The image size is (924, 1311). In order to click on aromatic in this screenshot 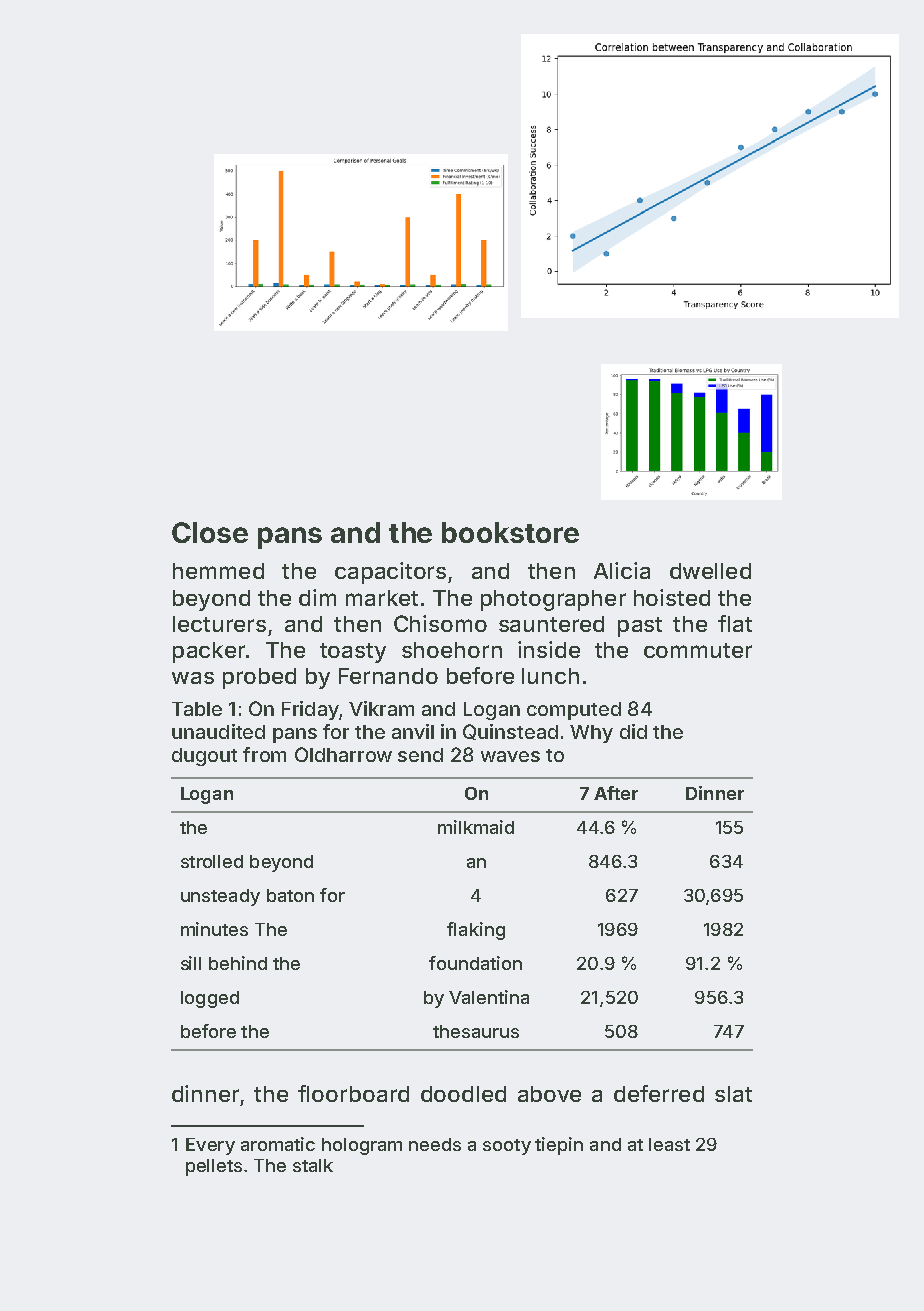, I will do `click(278, 1144)`.
